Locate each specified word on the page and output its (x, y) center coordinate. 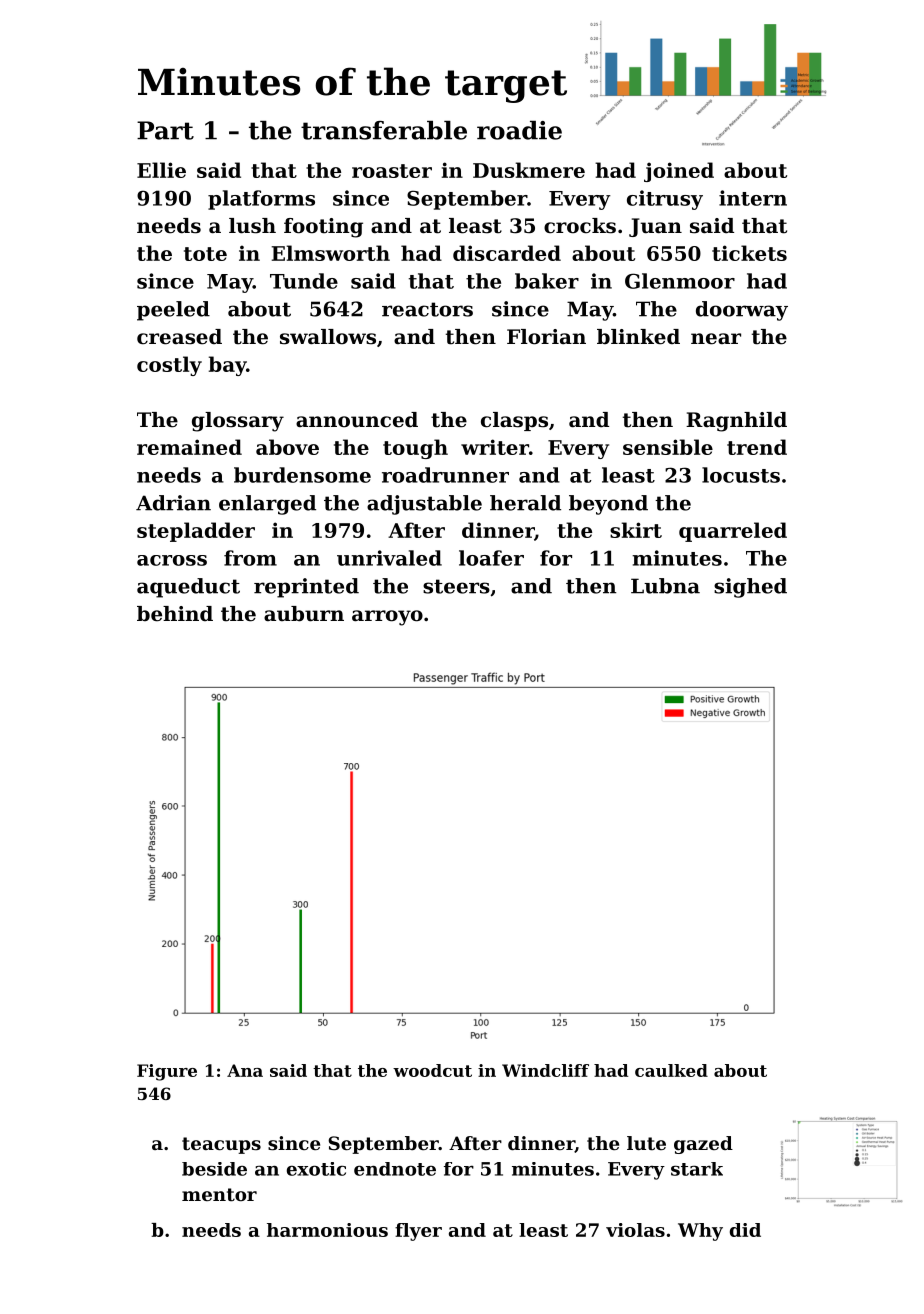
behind (175, 614)
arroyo (387, 618)
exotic (316, 1169)
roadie (519, 130)
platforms (261, 200)
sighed (750, 588)
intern (753, 198)
